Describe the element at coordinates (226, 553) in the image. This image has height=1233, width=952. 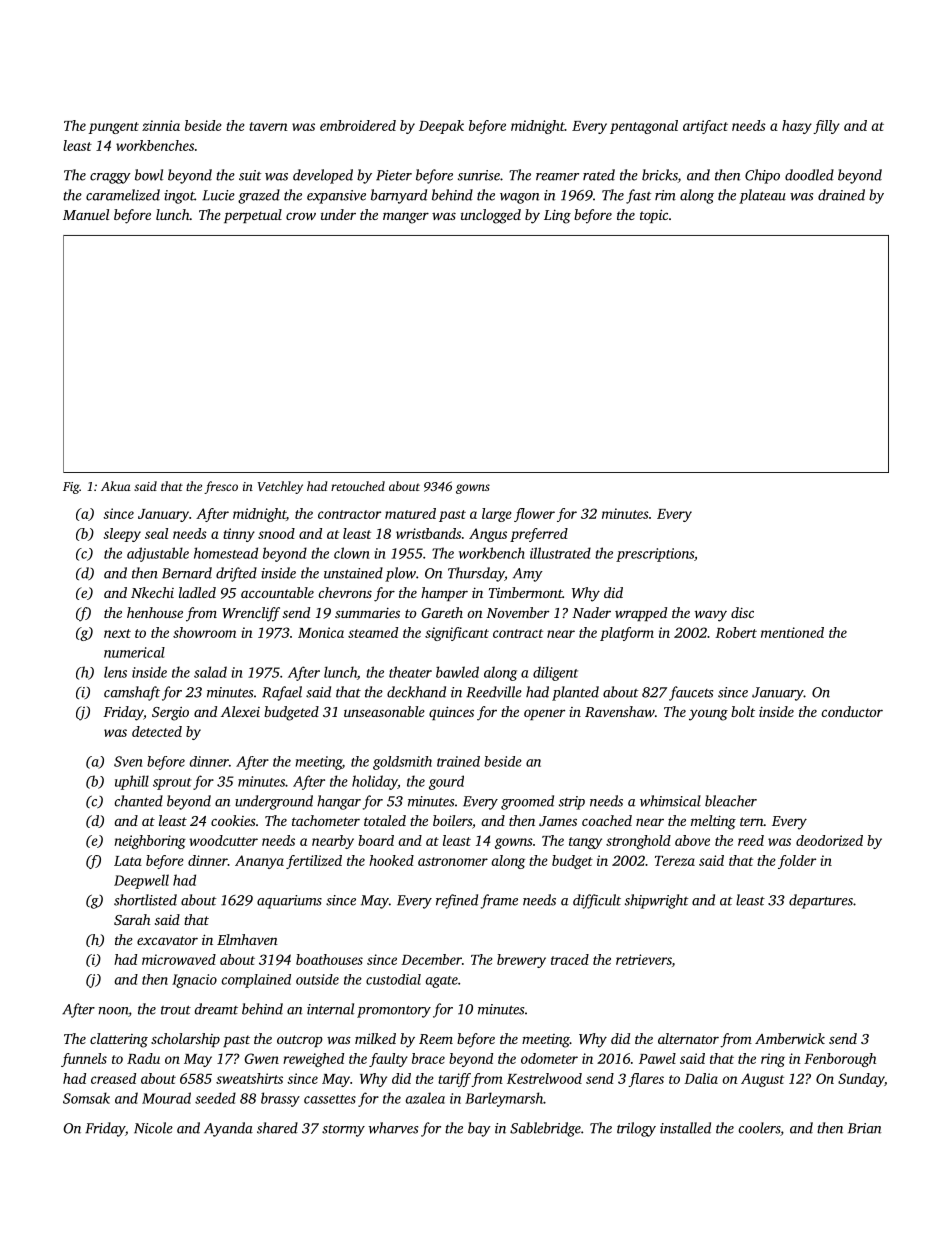
I see `homestead` at that location.
